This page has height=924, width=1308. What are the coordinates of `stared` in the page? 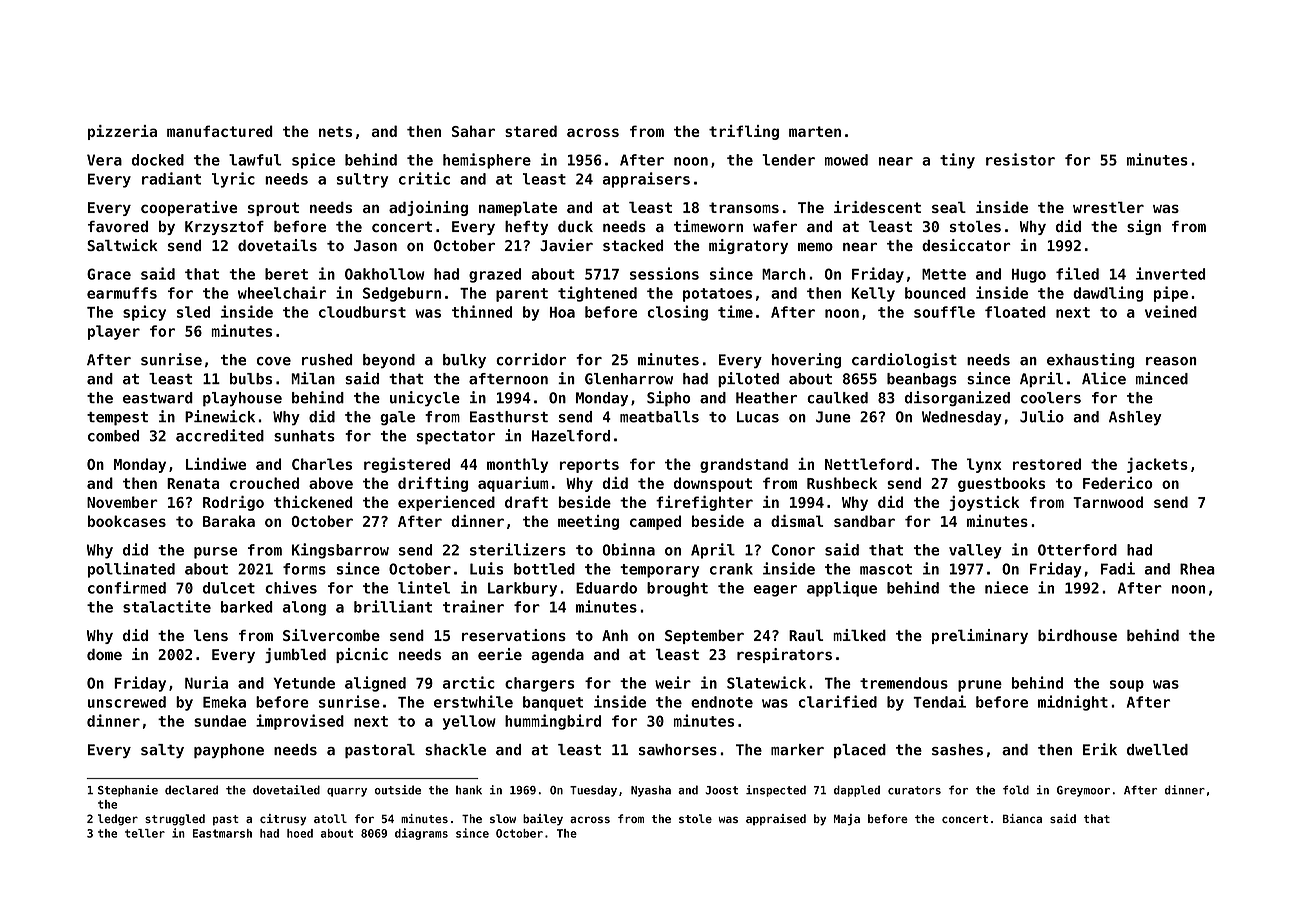 It's located at (531, 131).
